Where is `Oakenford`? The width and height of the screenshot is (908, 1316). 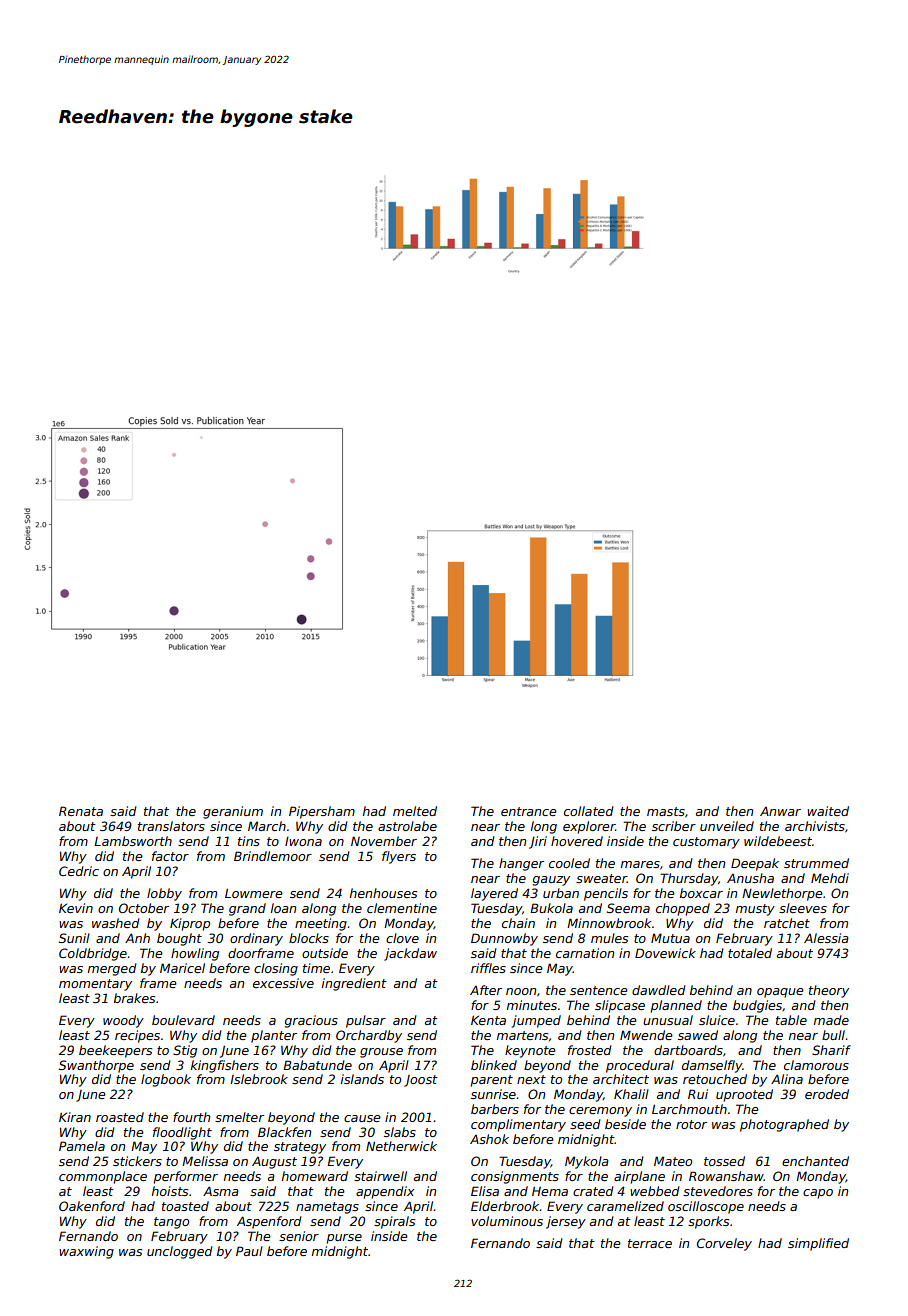
Oakenford is located at coordinates (92, 1206).
